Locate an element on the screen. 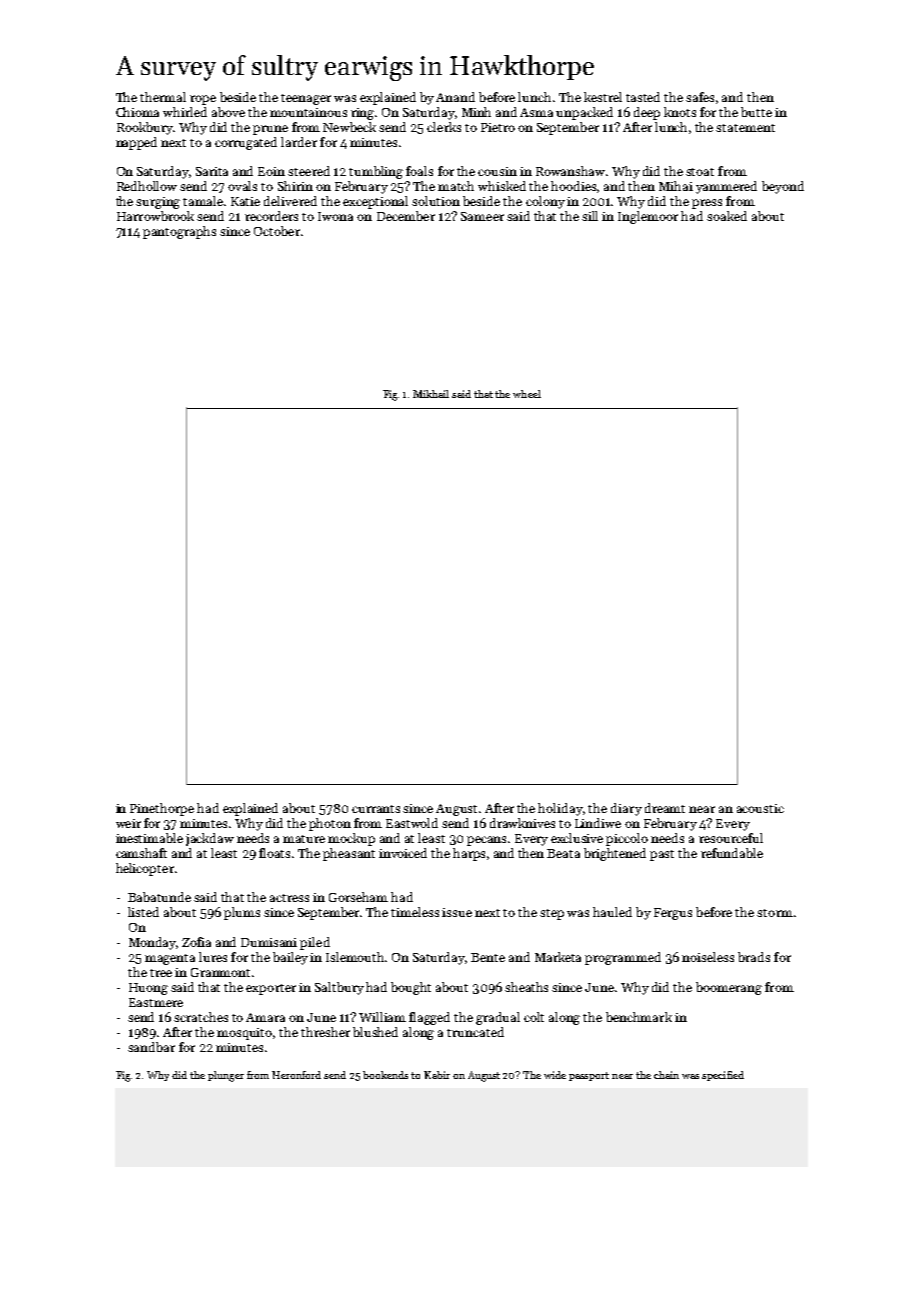  Inglemoor is located at coordinates (648, 217).
